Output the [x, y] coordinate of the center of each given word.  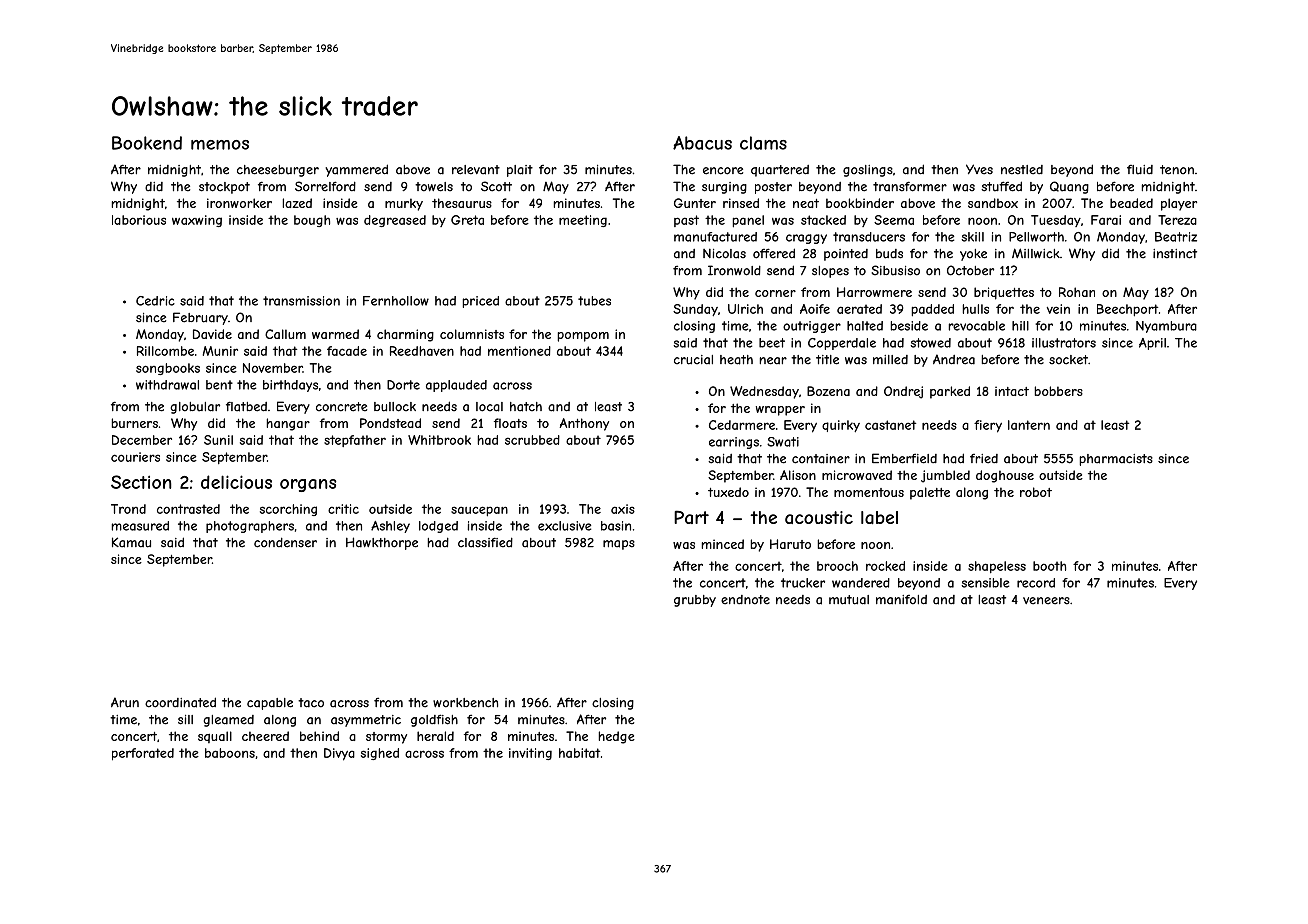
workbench [465, 703]
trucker [803, 583]
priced [480, 302]
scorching [288, 510]
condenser [285, 542]
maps [619, 545]
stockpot [224, 188]
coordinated [180, 702]
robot [1036, 492]
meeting [583, 221]
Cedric [155, 301]
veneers [1046, 601]
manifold [901, 600]
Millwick [1036, 253]
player [1179, 204]
